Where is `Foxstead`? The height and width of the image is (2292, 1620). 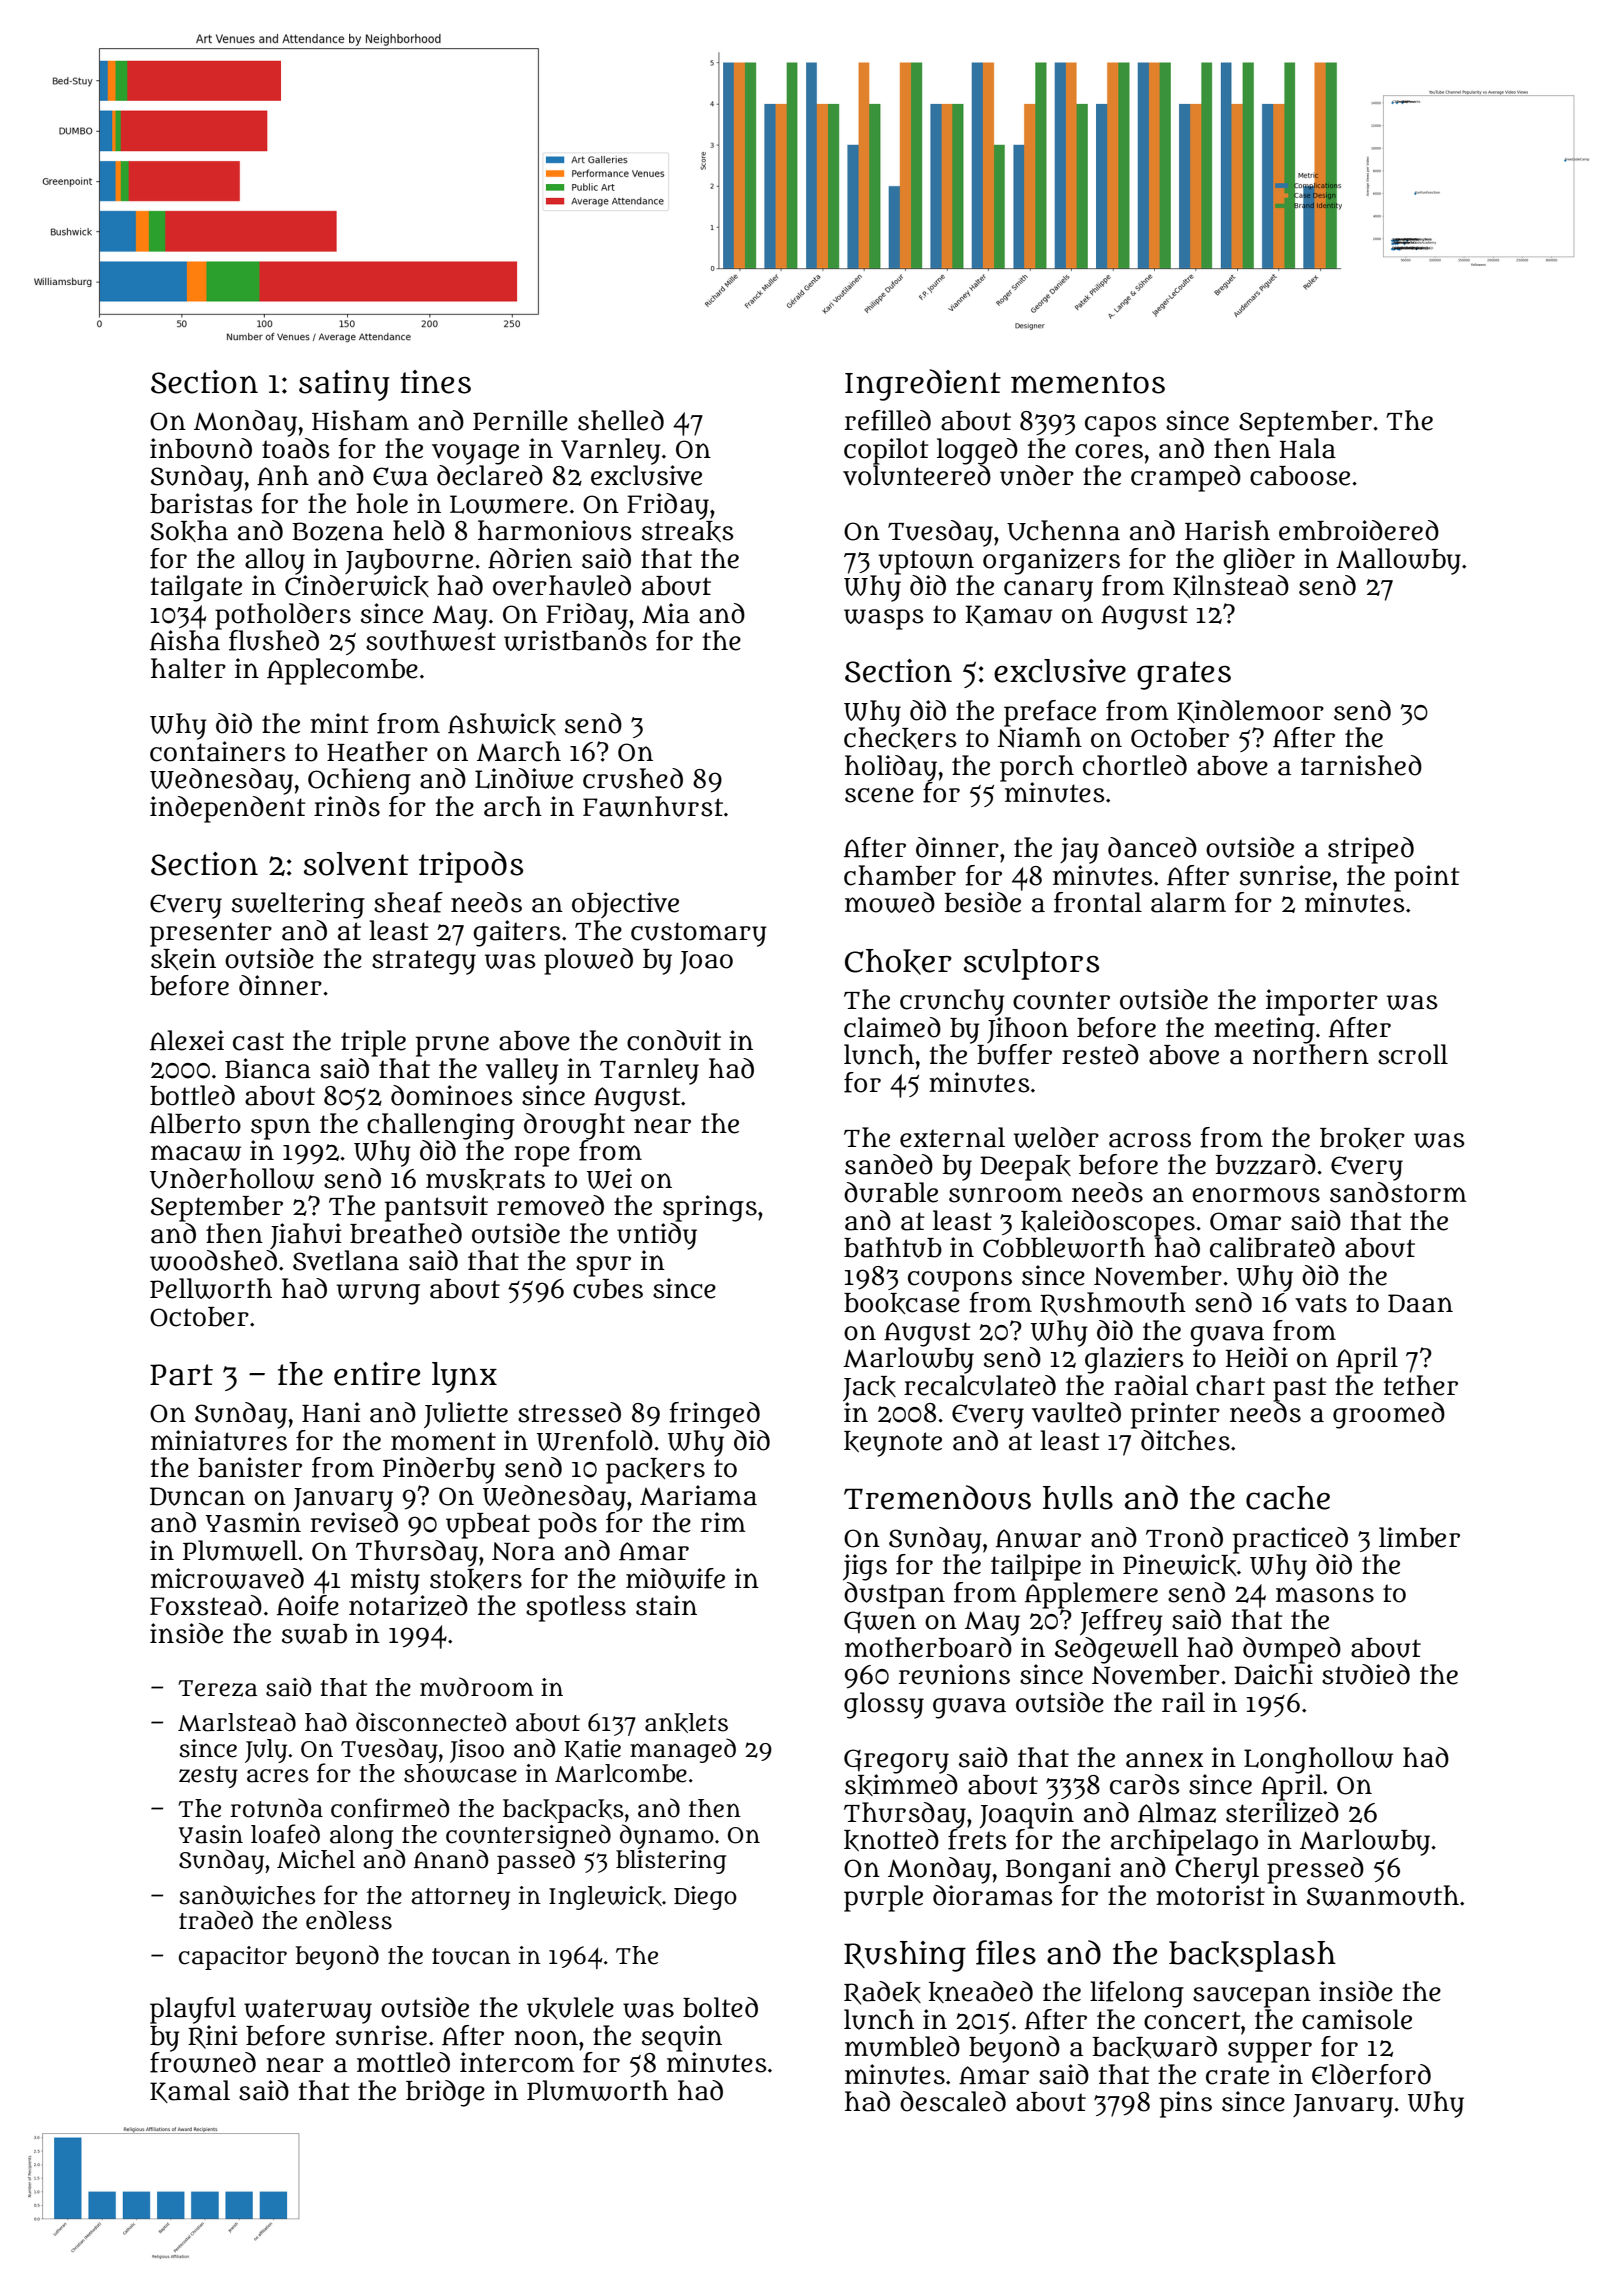
Foxstead is located at coordinates (206, 1605).
